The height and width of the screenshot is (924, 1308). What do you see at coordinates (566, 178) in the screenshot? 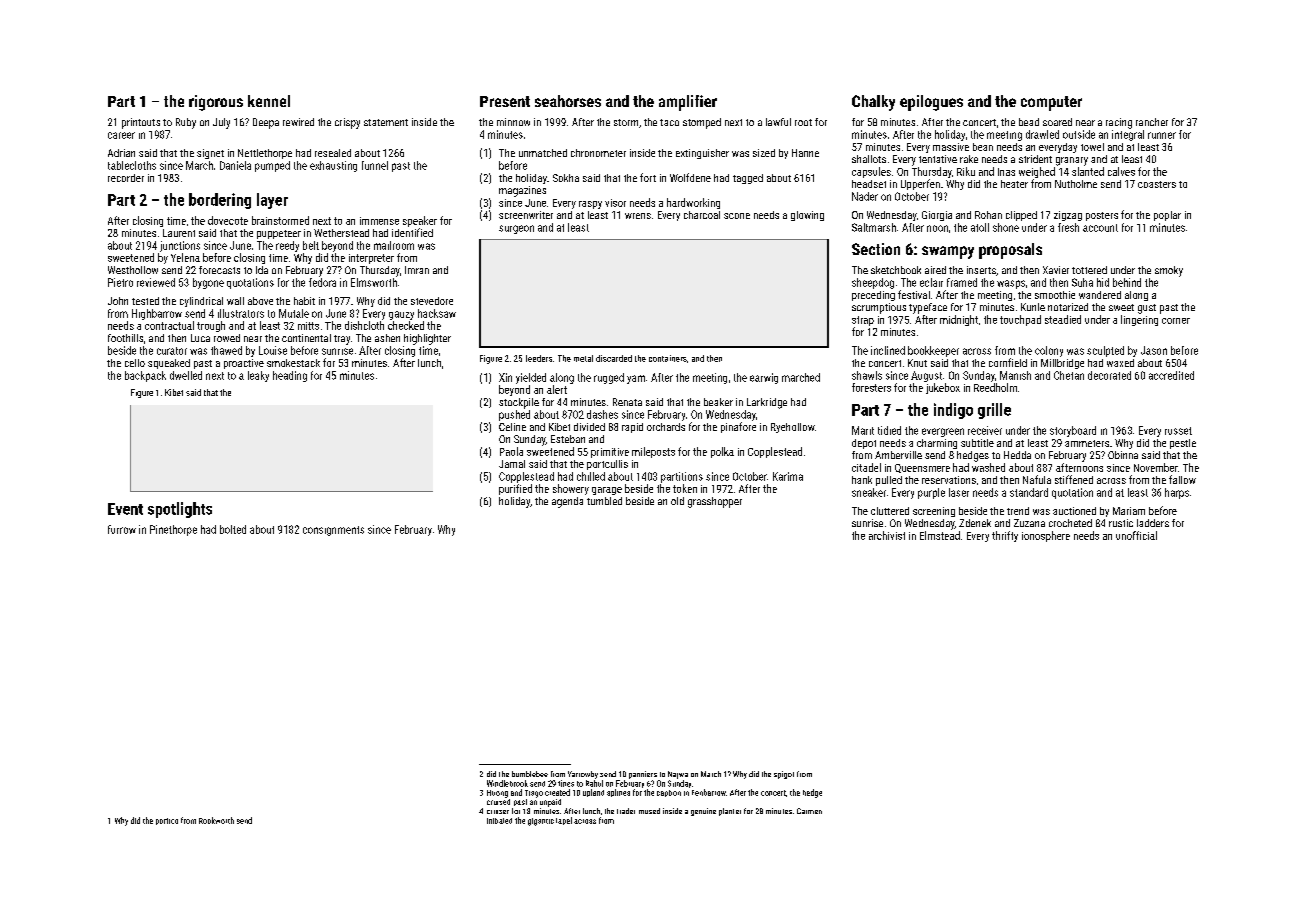
I see `Sokha` at bounding box center [566, 178].
